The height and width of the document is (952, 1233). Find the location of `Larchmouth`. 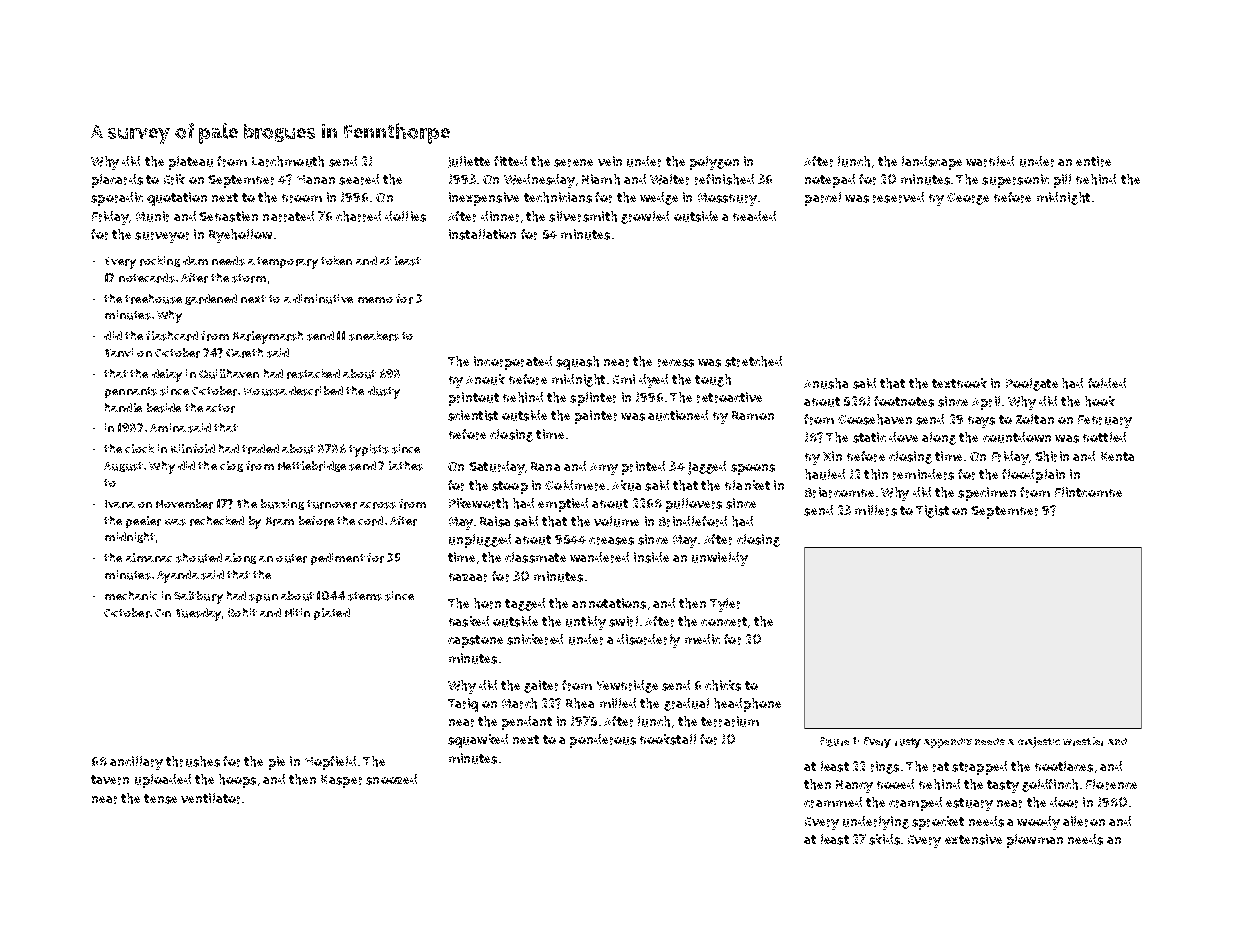

Larchmouth is located at coordinates (288, 161).
